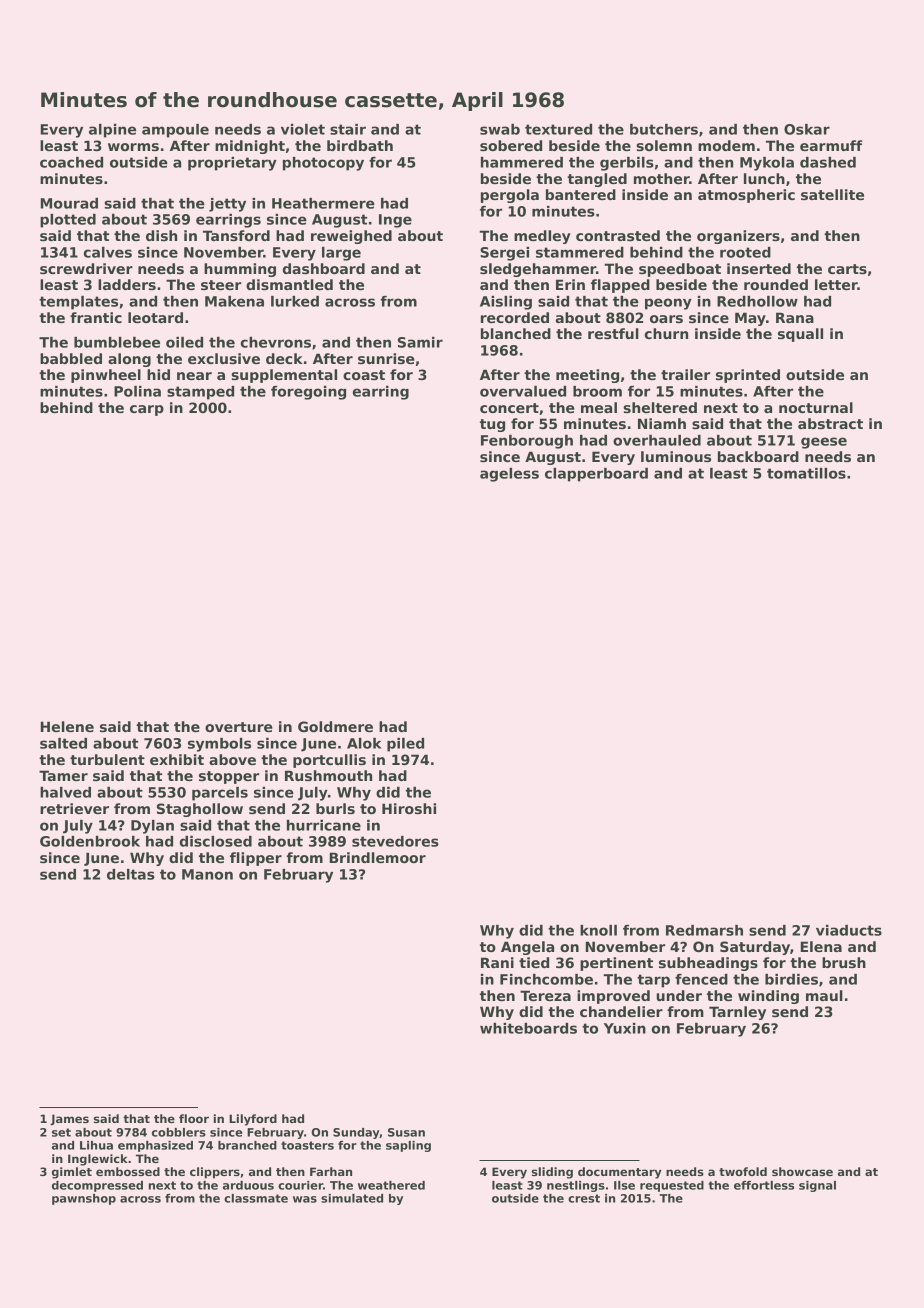 This screenshot has height=1308, width=924. Describe the element at coordinates (558, 129) in the screenshot. I see `textured` at that location.
